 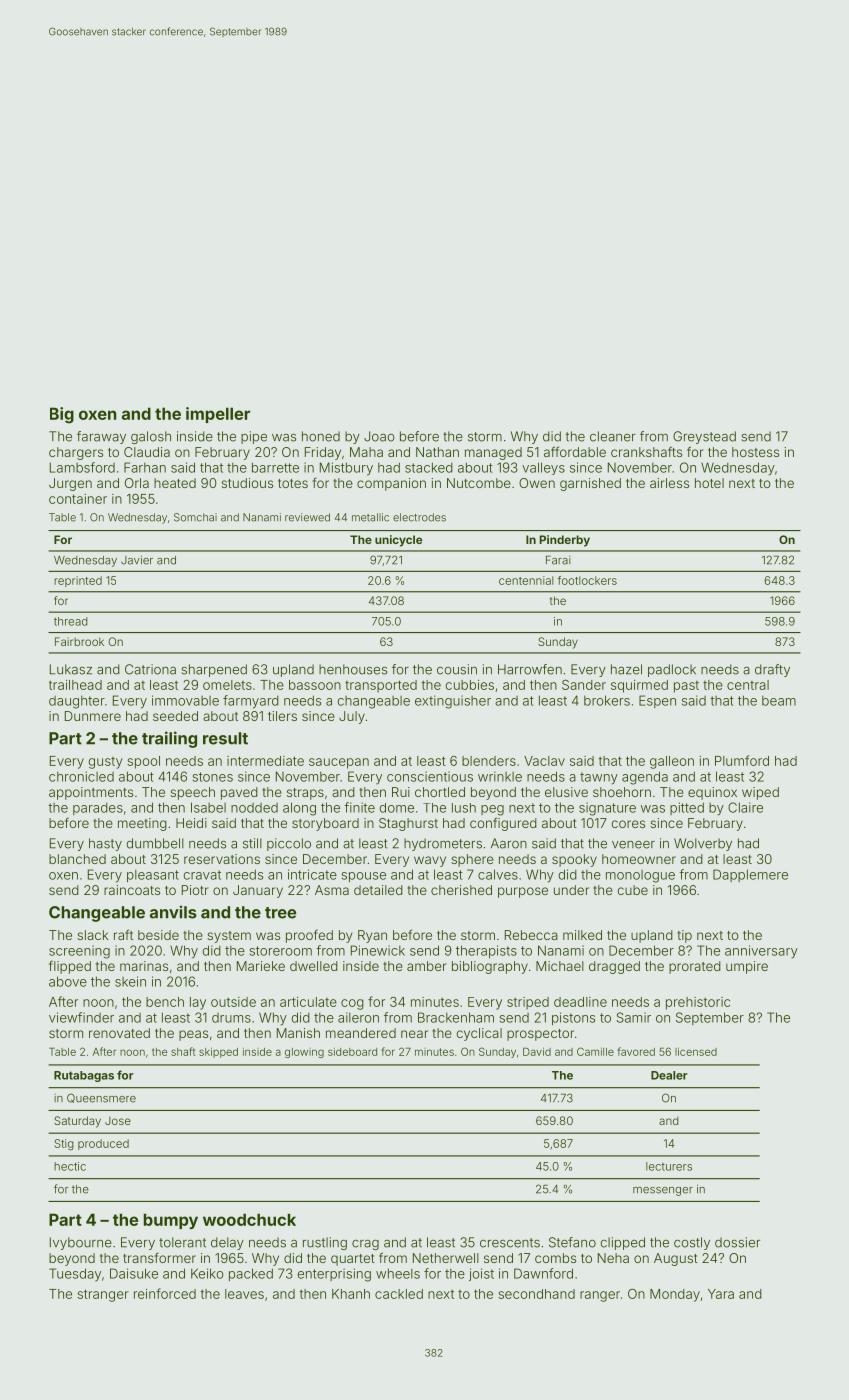 I want to click on cyclical, so click(x=479, y=1034).
